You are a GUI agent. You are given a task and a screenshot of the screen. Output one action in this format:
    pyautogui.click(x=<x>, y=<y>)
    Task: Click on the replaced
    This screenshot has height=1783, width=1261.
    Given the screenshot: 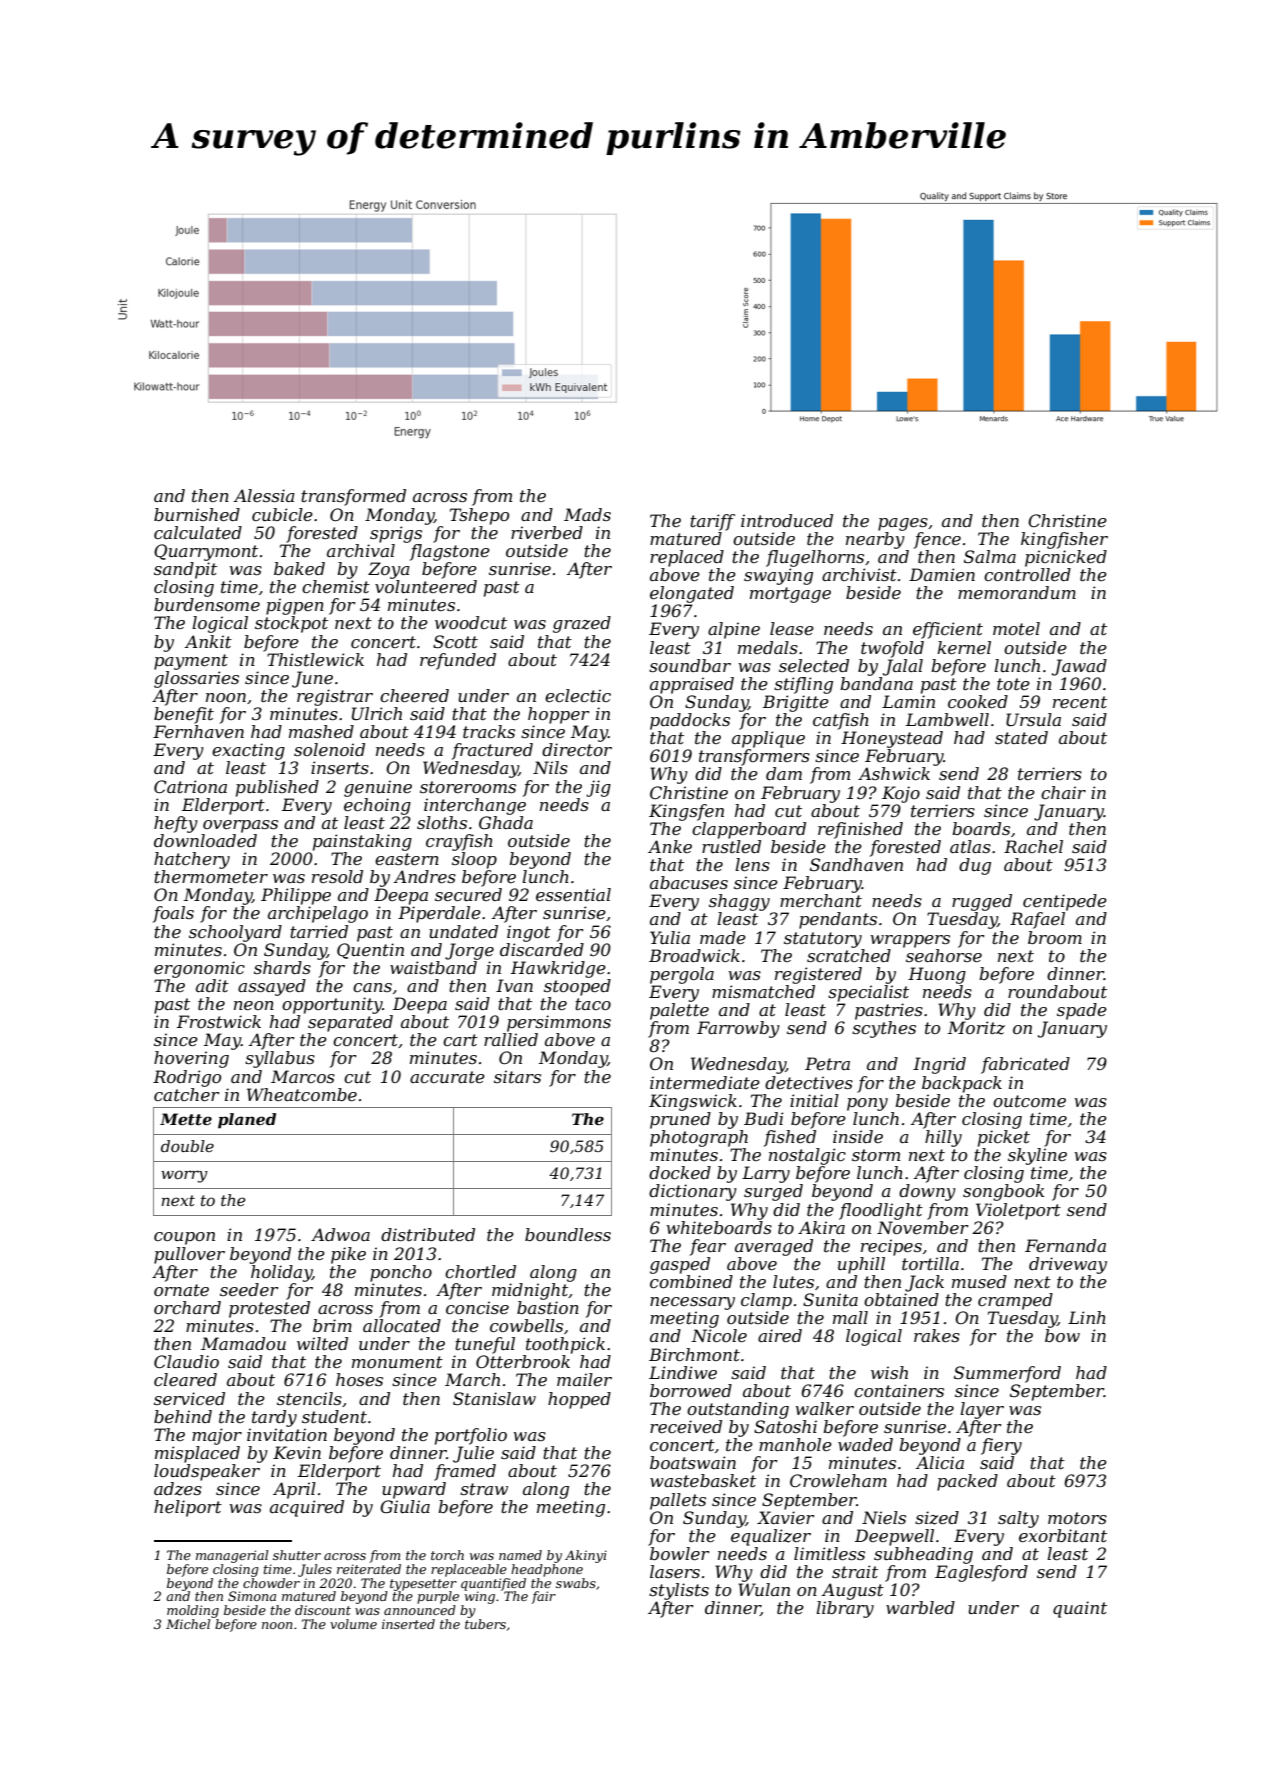 What is the action you would take?
    pyautogui.click(x=687, y=558)
